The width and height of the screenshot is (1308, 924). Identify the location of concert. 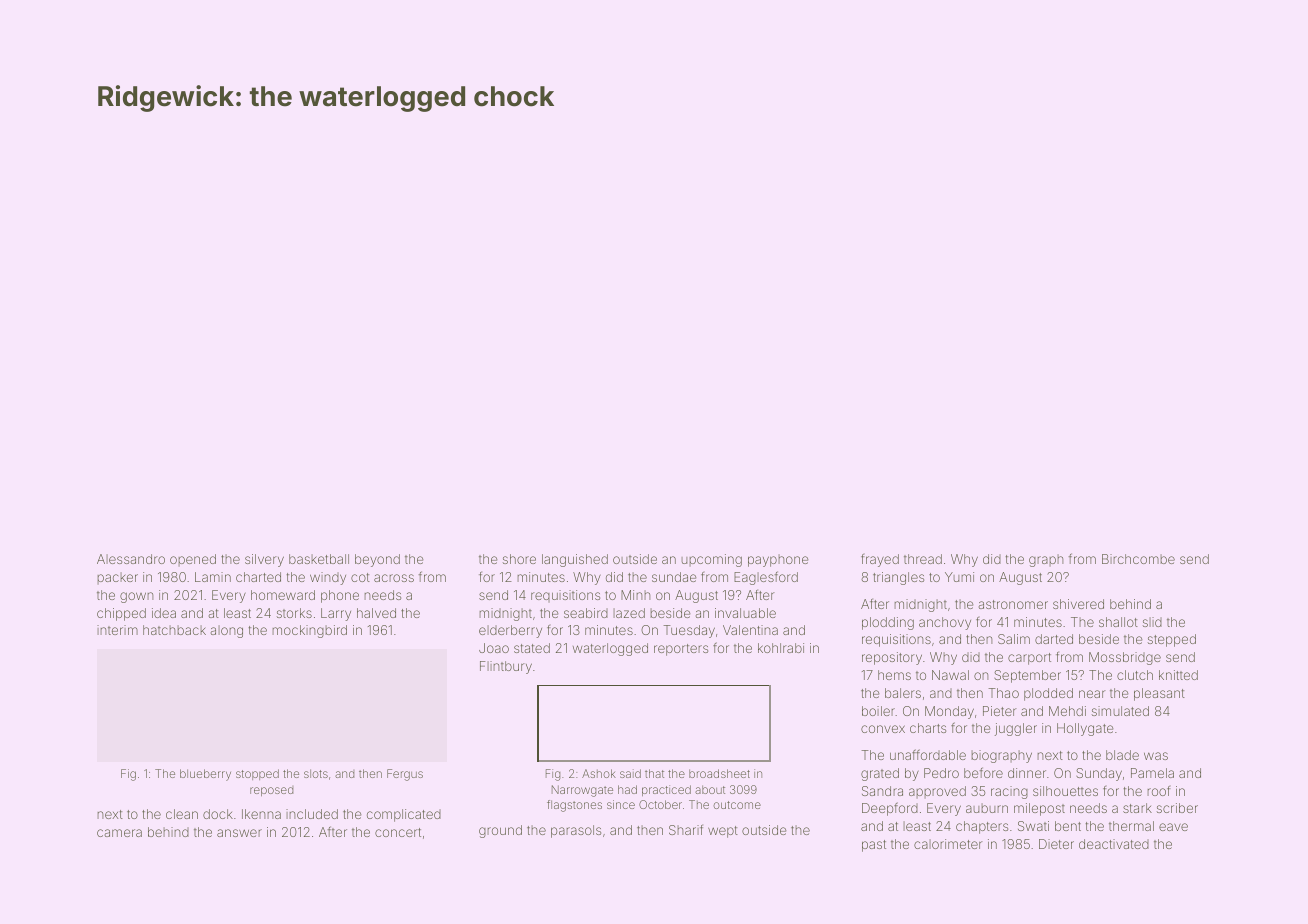
(398, 832).
